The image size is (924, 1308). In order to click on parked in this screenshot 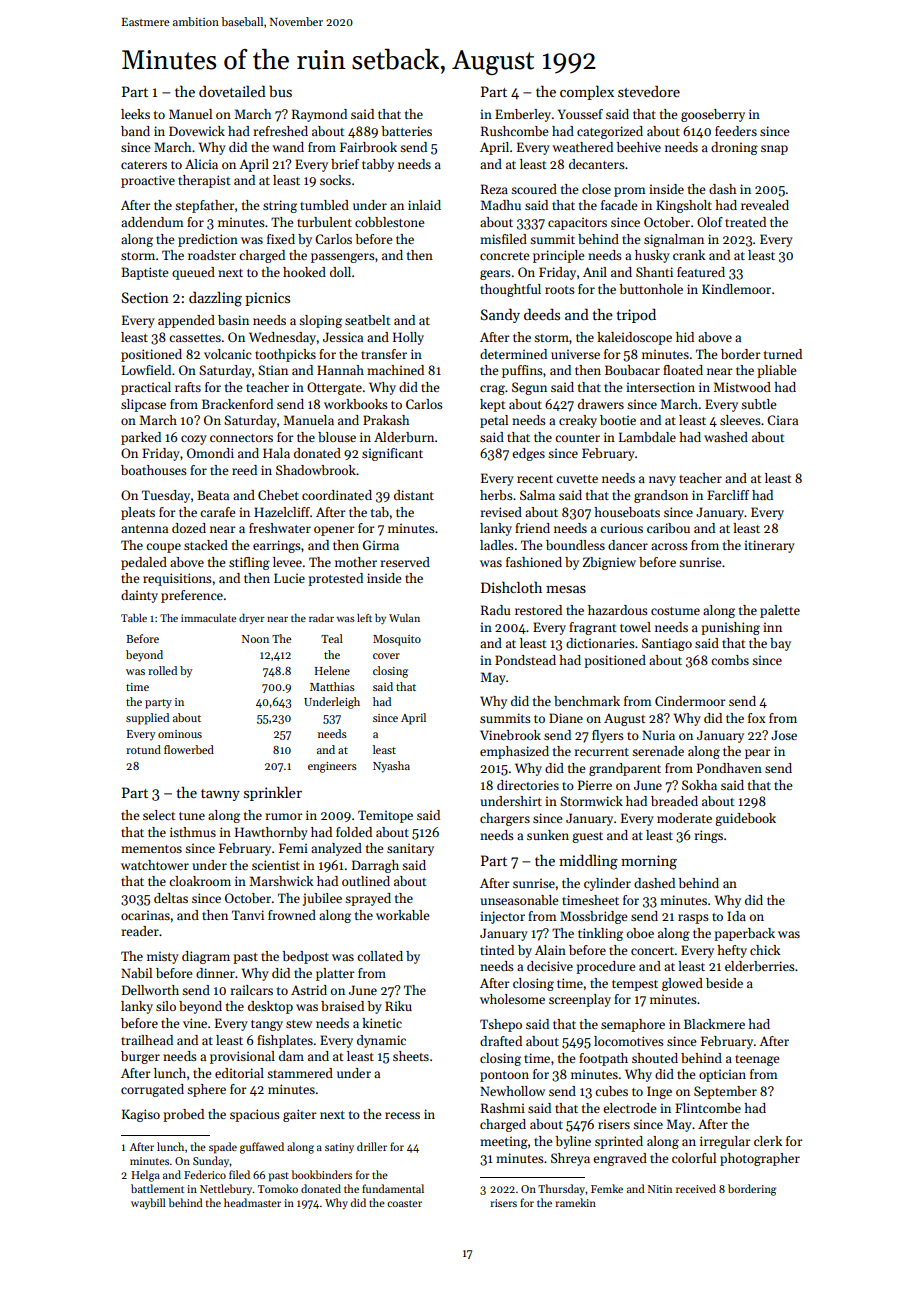, I will do `click(141, 438)`.
